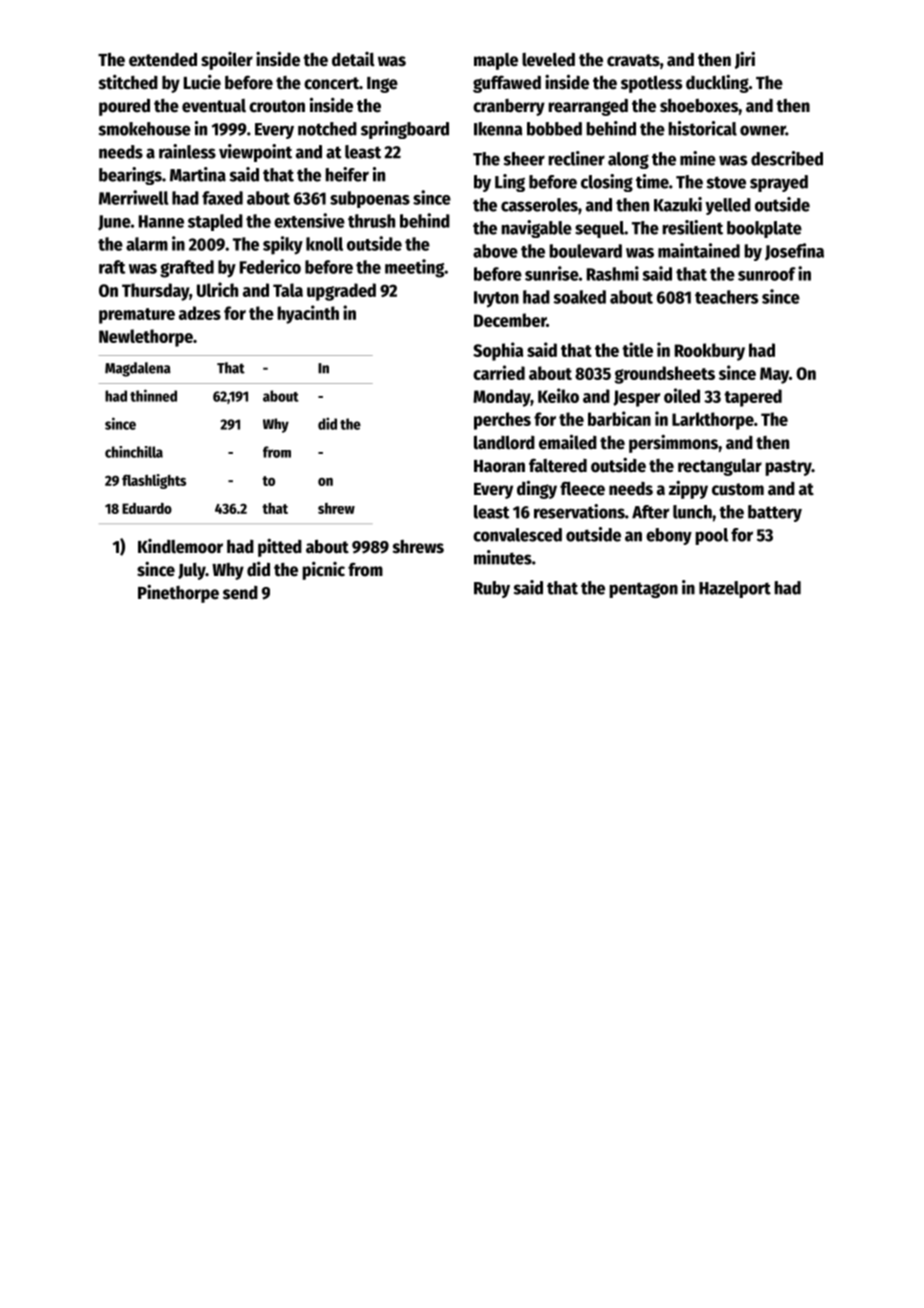 This screenshot has height=1308, width=924. I want to click on pastry, so click(788, 468).
